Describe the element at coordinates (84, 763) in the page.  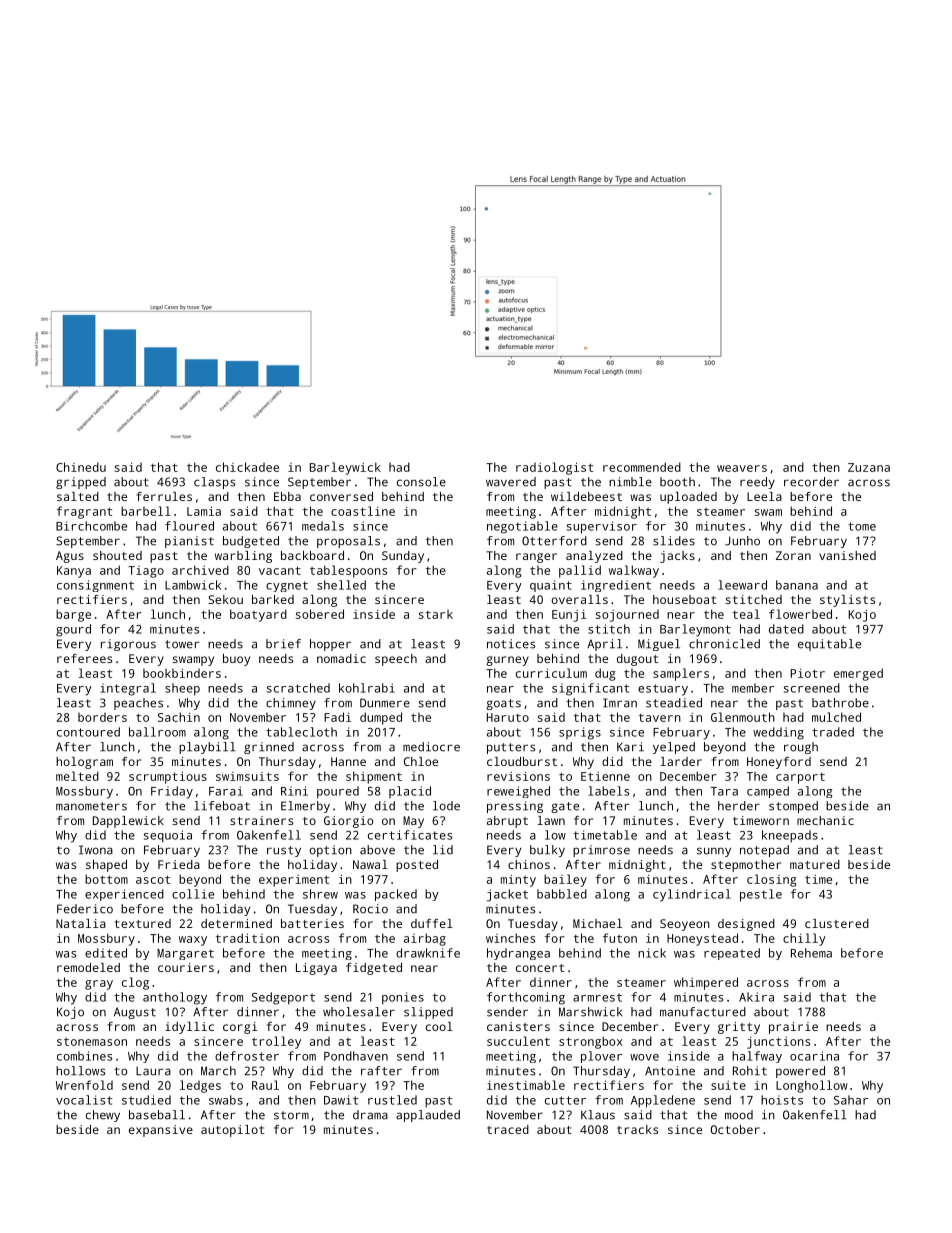
I see `hologram` at that location.
